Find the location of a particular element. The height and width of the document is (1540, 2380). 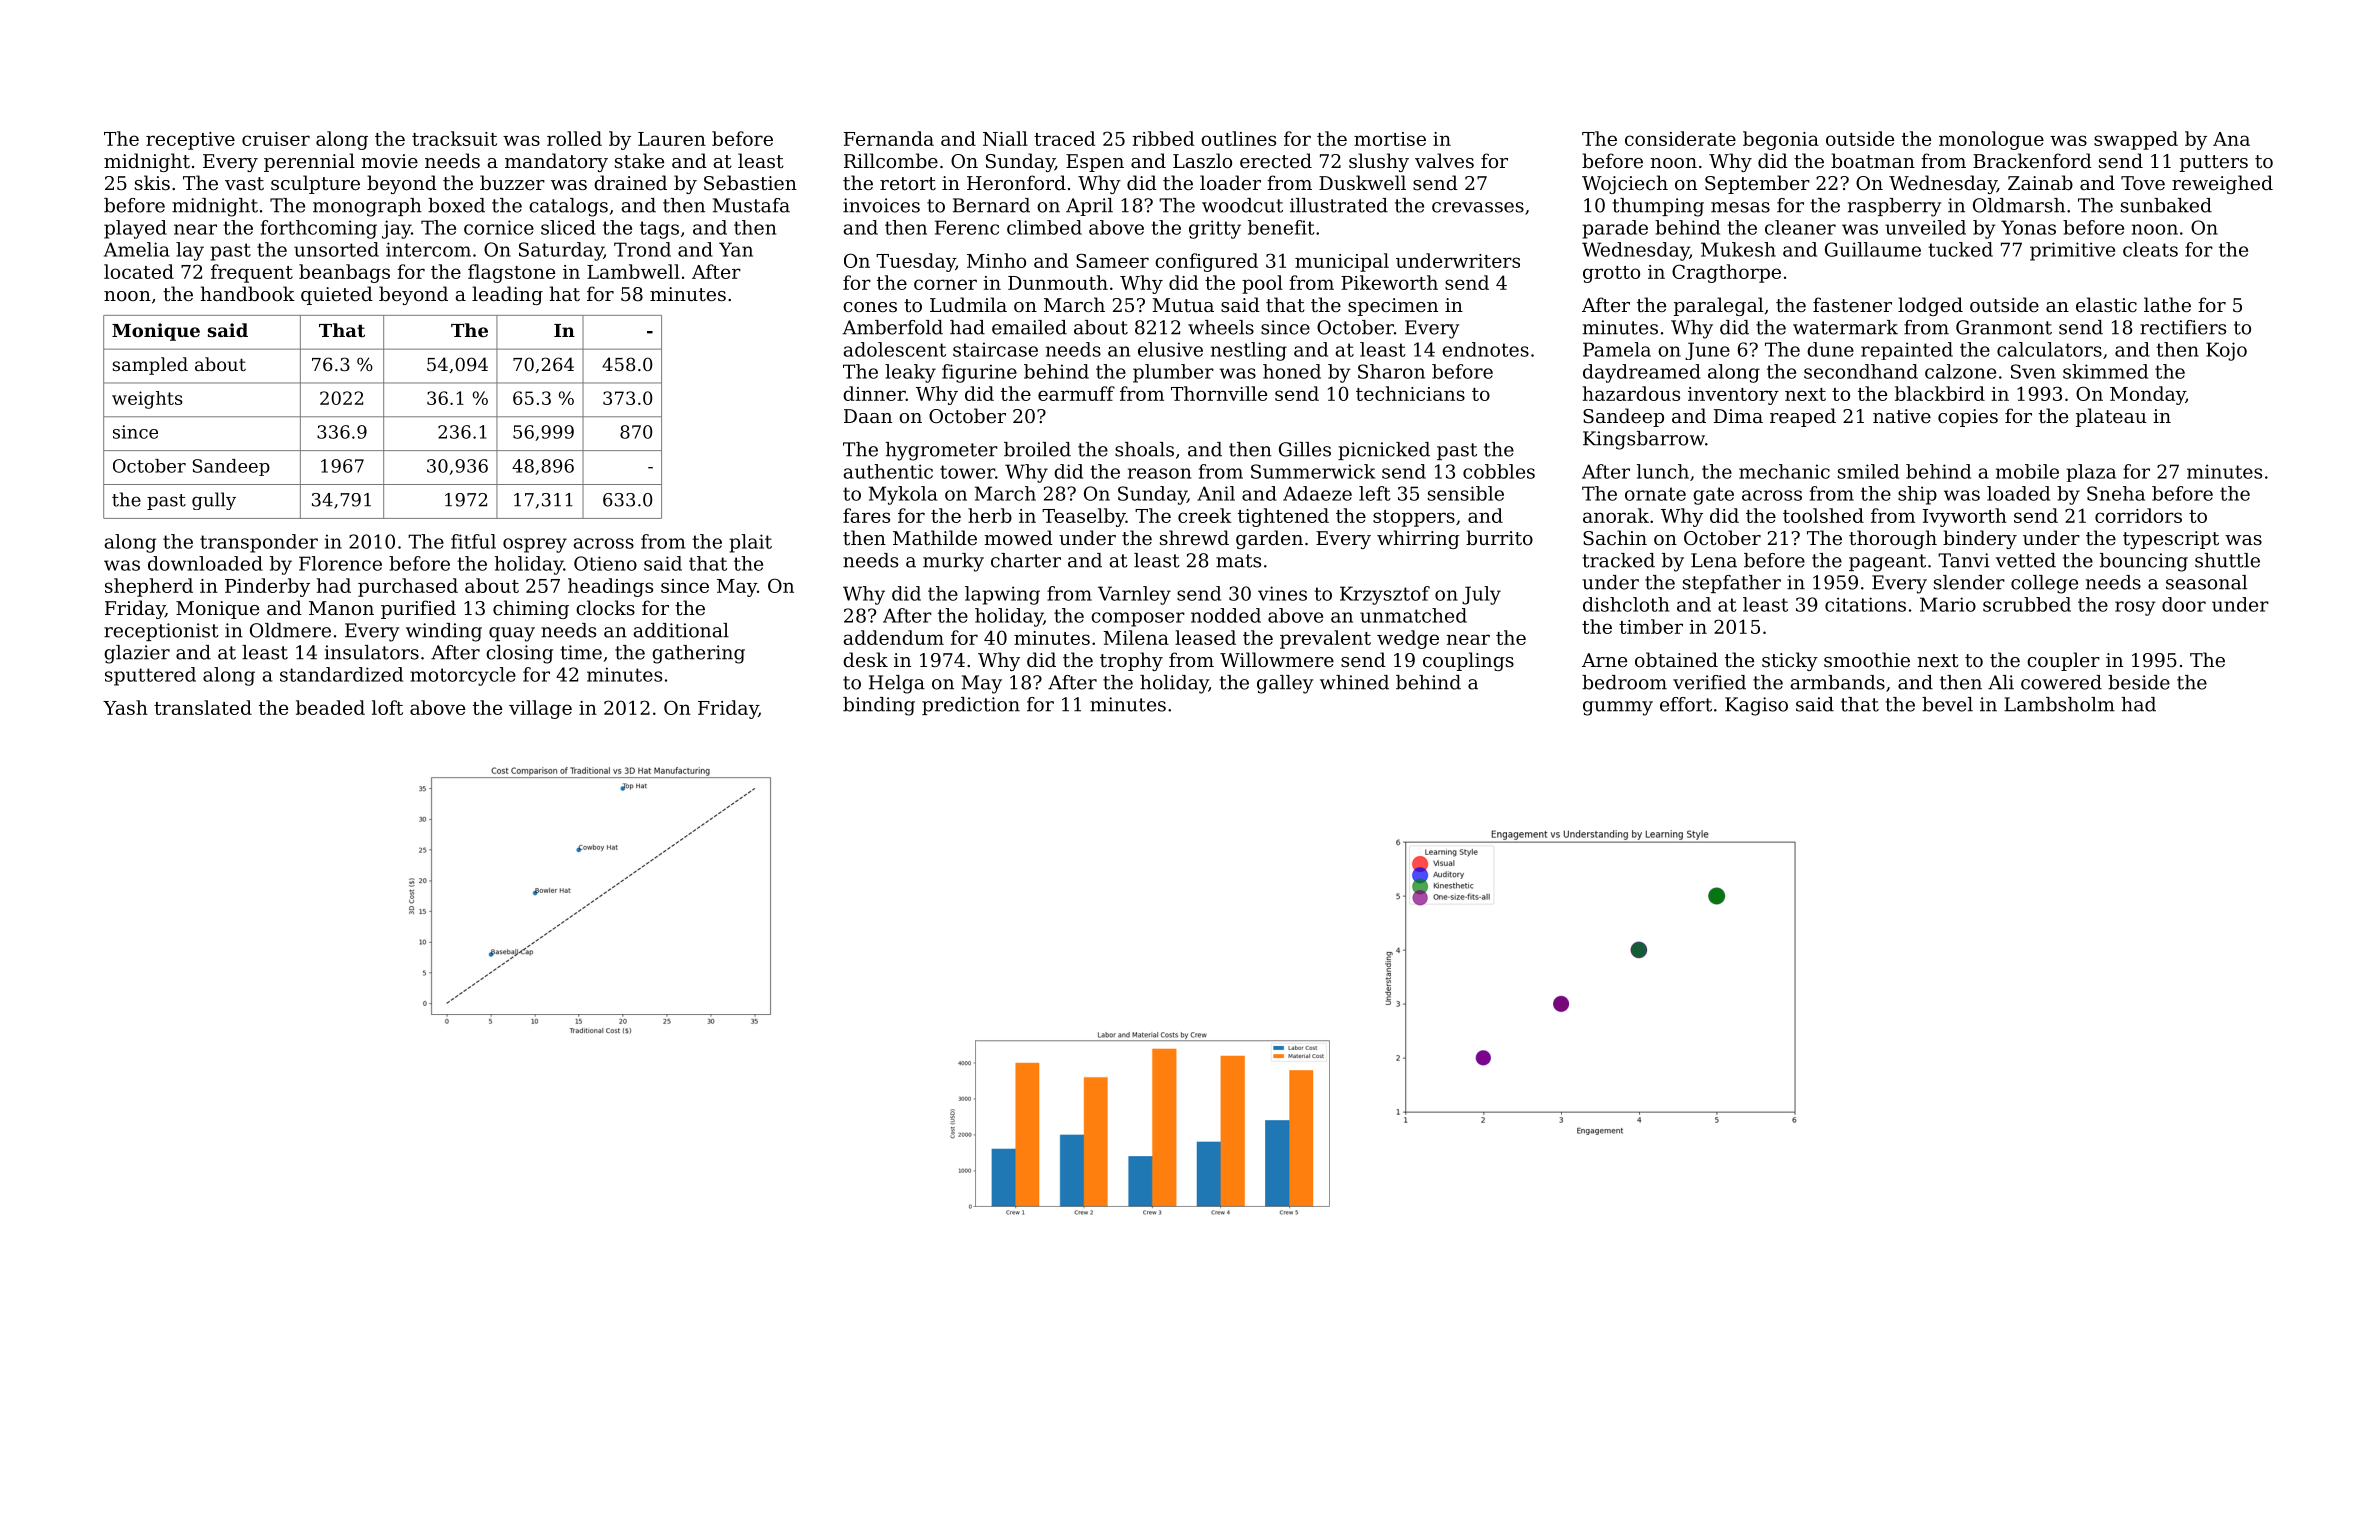

forthcoming is located at coordinates (319, 229).
